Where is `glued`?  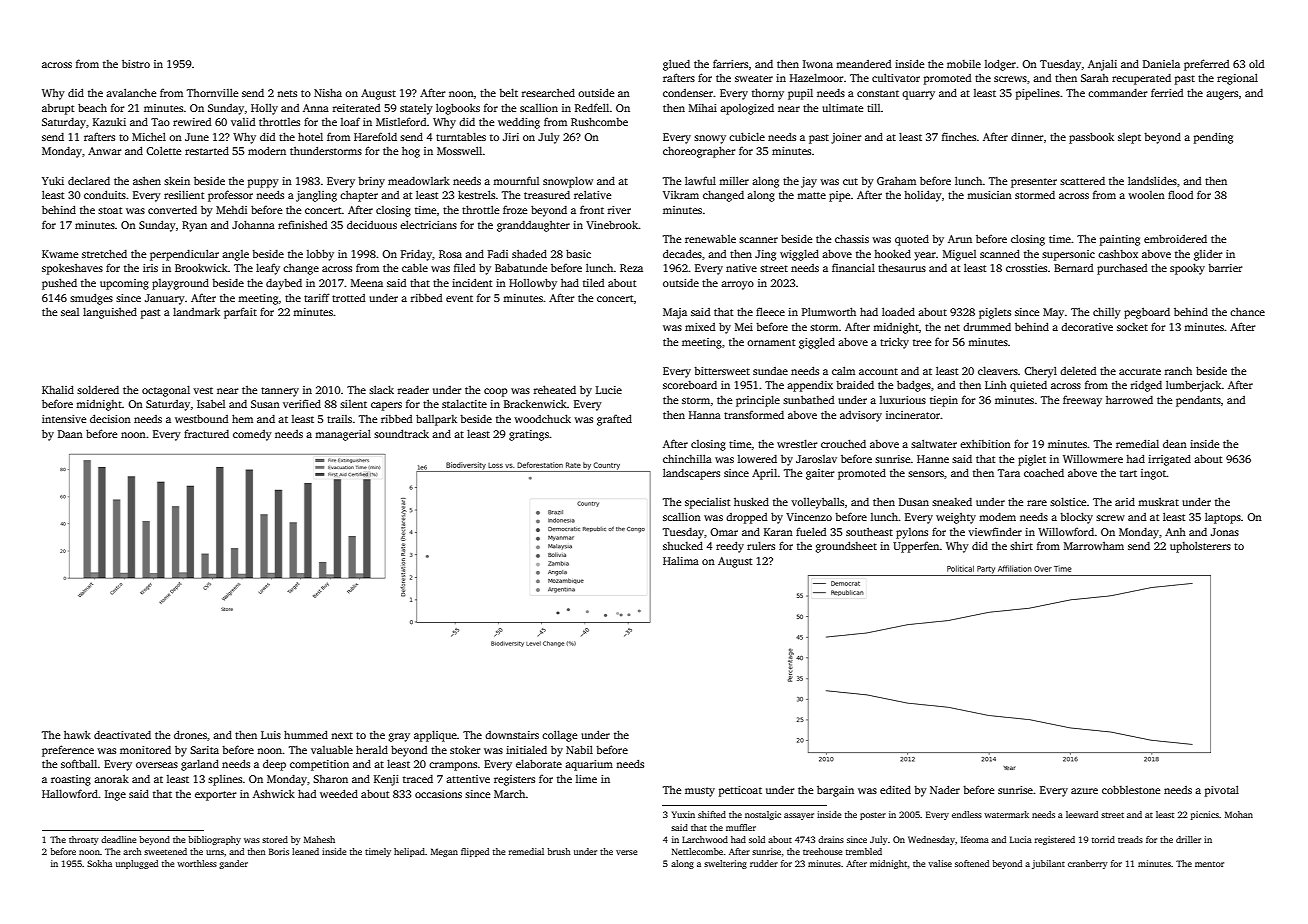
glued is located at coordinates (676, 65).
